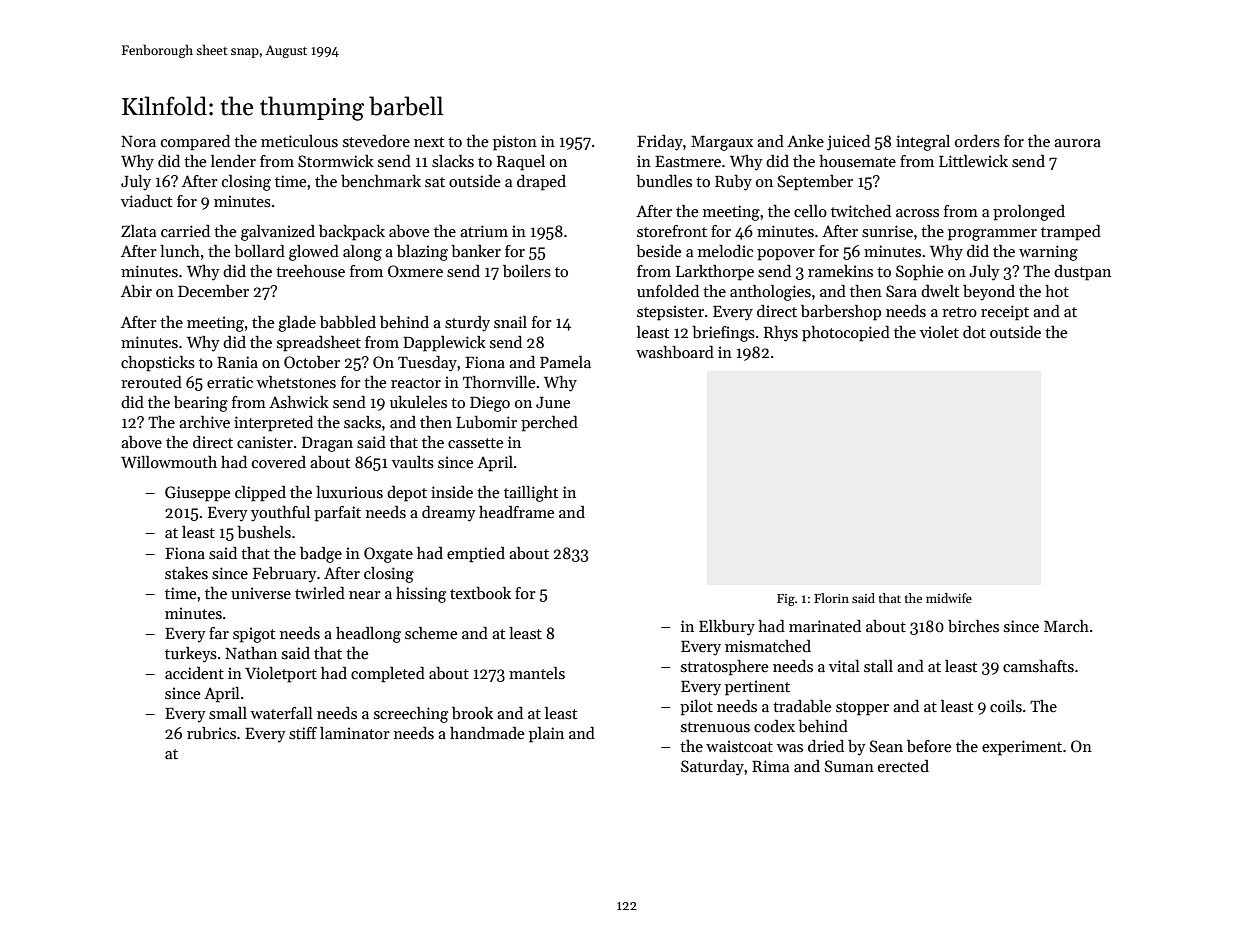 This screenshot has height=952, width=1233. What do you see at coordinates (977, 141) in the screenshot?
I see `orders` at bounding box center [977, 141].
